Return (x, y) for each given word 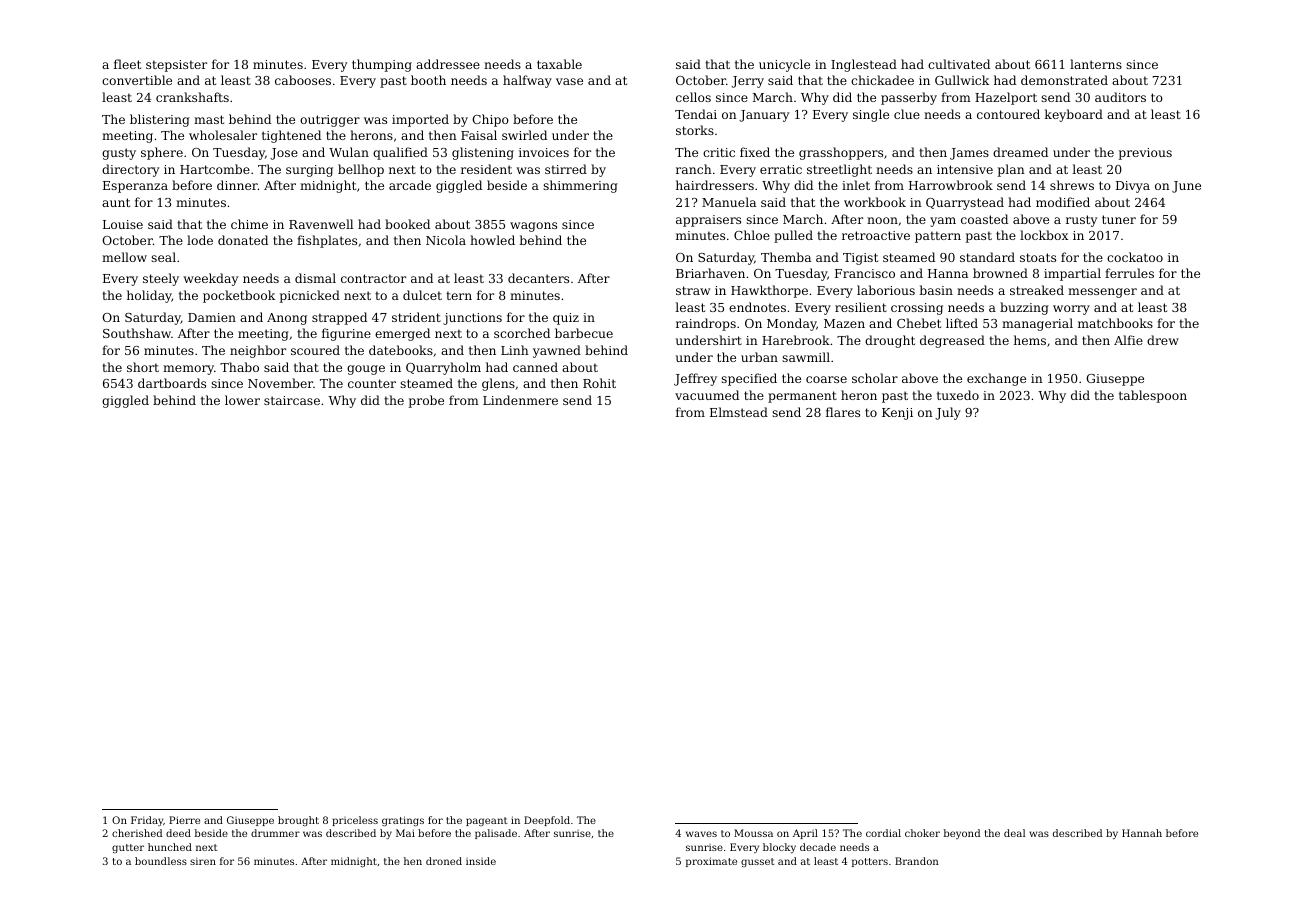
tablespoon (1153, 396)
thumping (382, 65)
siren (203, 861)
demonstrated (1064, 80)
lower (242, 400)
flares (843, 412)
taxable (559, 64)
